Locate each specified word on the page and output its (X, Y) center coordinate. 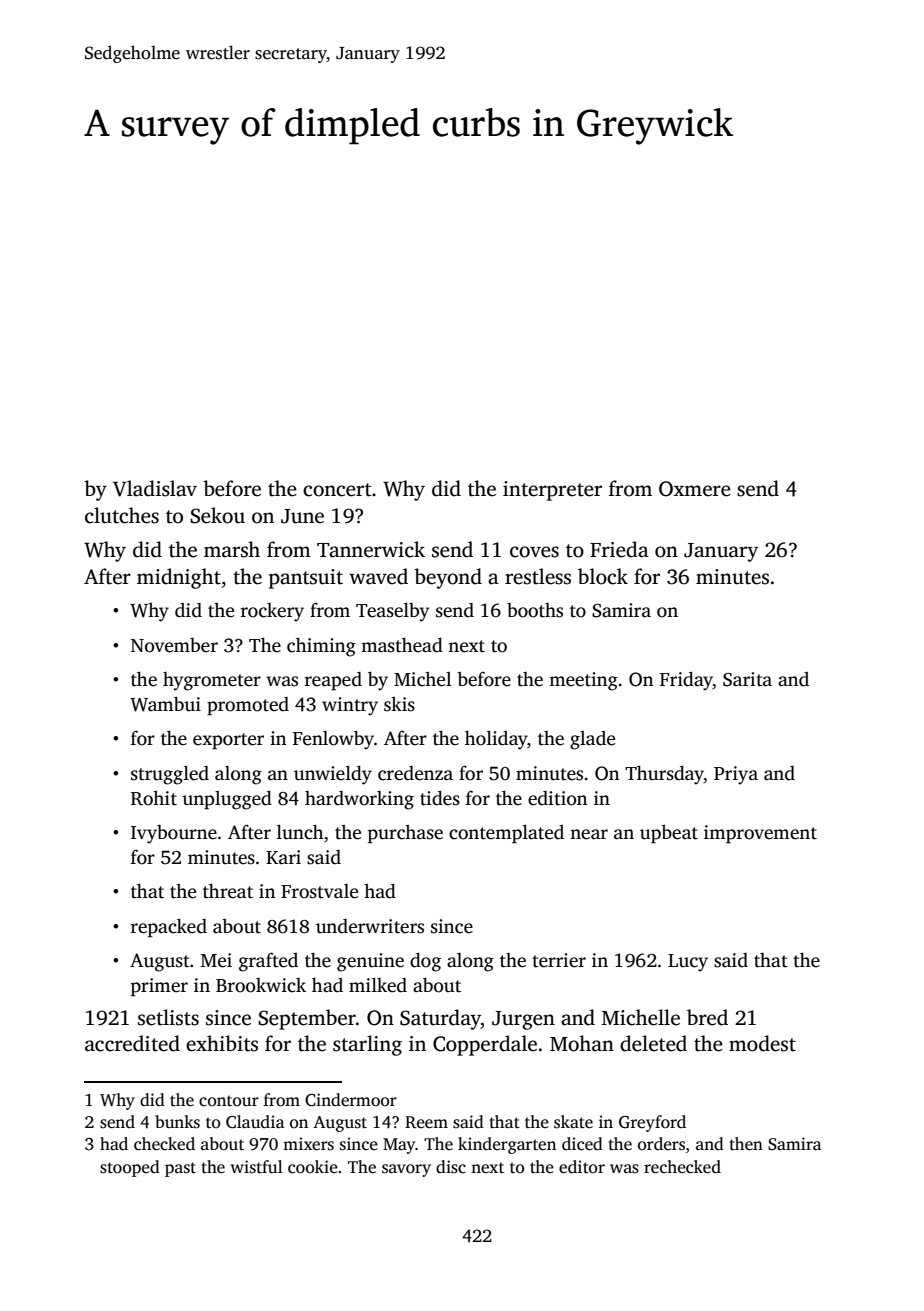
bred (707, 1017)
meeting (583, 681)
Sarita (747, 679)
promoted (248, 706)
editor (582, 1167)
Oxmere (695, 489)
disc (451, 1167)
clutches (122, 515)
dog (425, 962)
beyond (448, 578)
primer (159, 987)
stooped (130, 1168)
